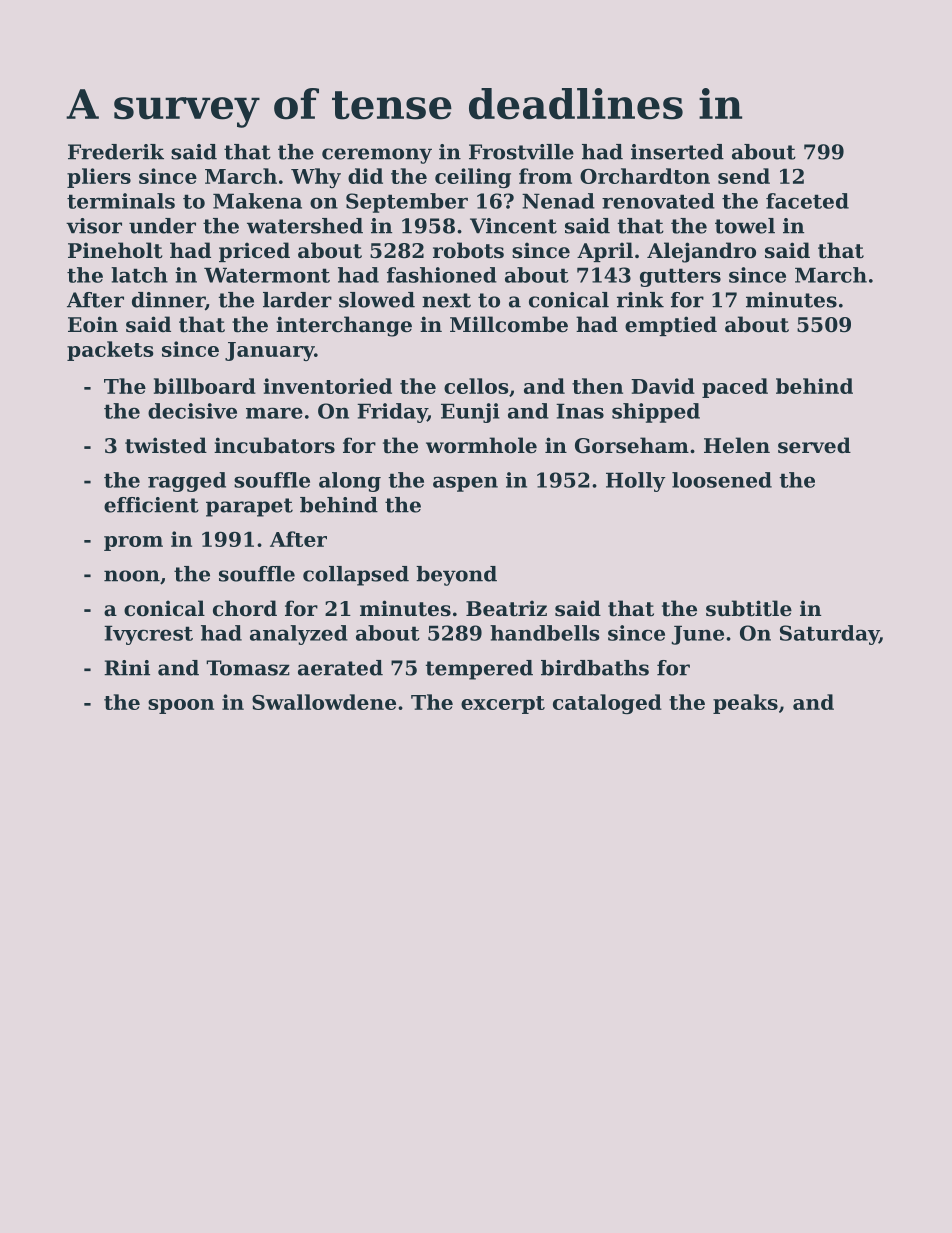  What do you see at coordinates (274, 445) in the document?
I see `incubators` at bounding box center [274, 445].
